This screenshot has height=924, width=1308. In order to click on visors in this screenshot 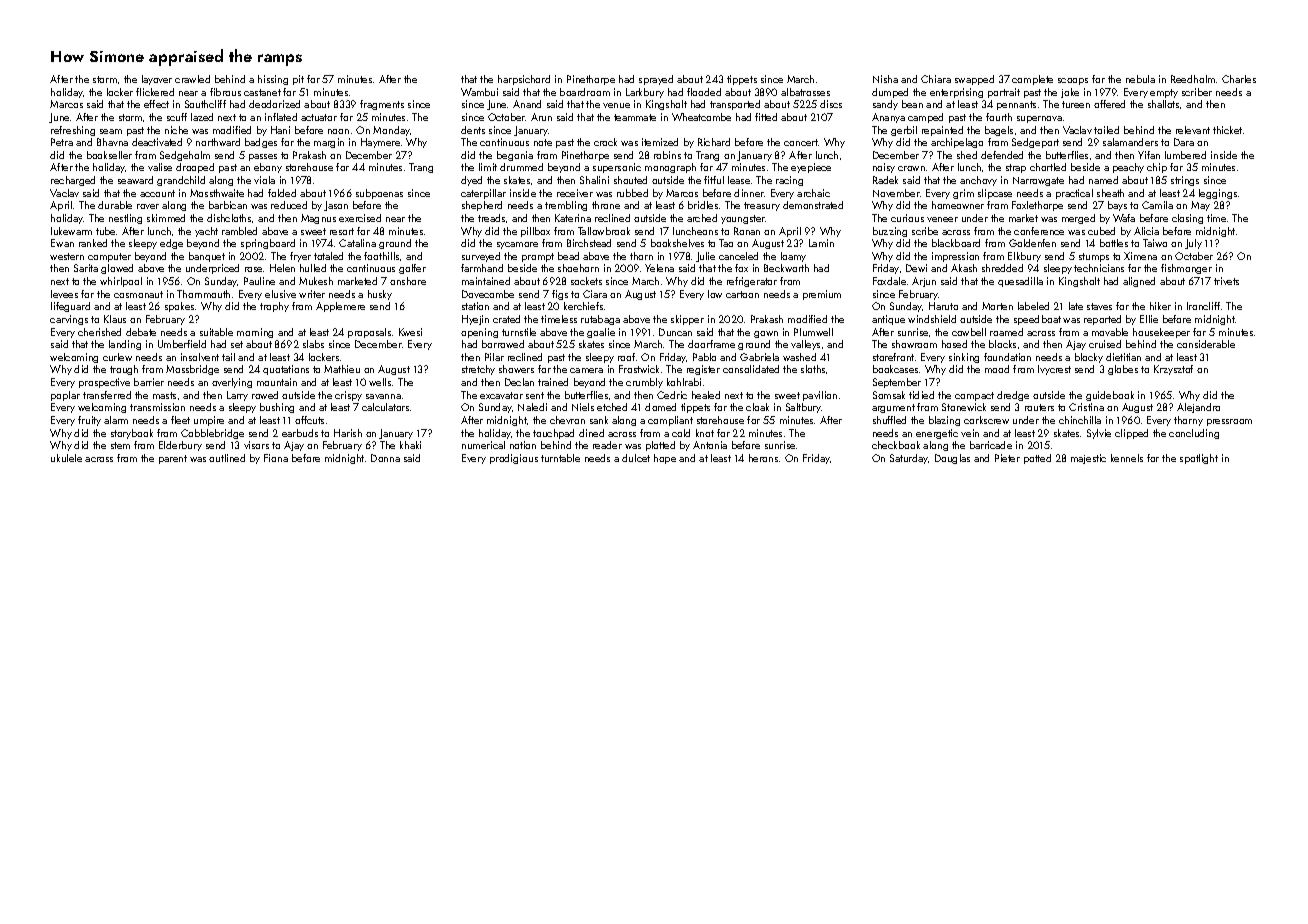, I will do `click(256, 445)`.
